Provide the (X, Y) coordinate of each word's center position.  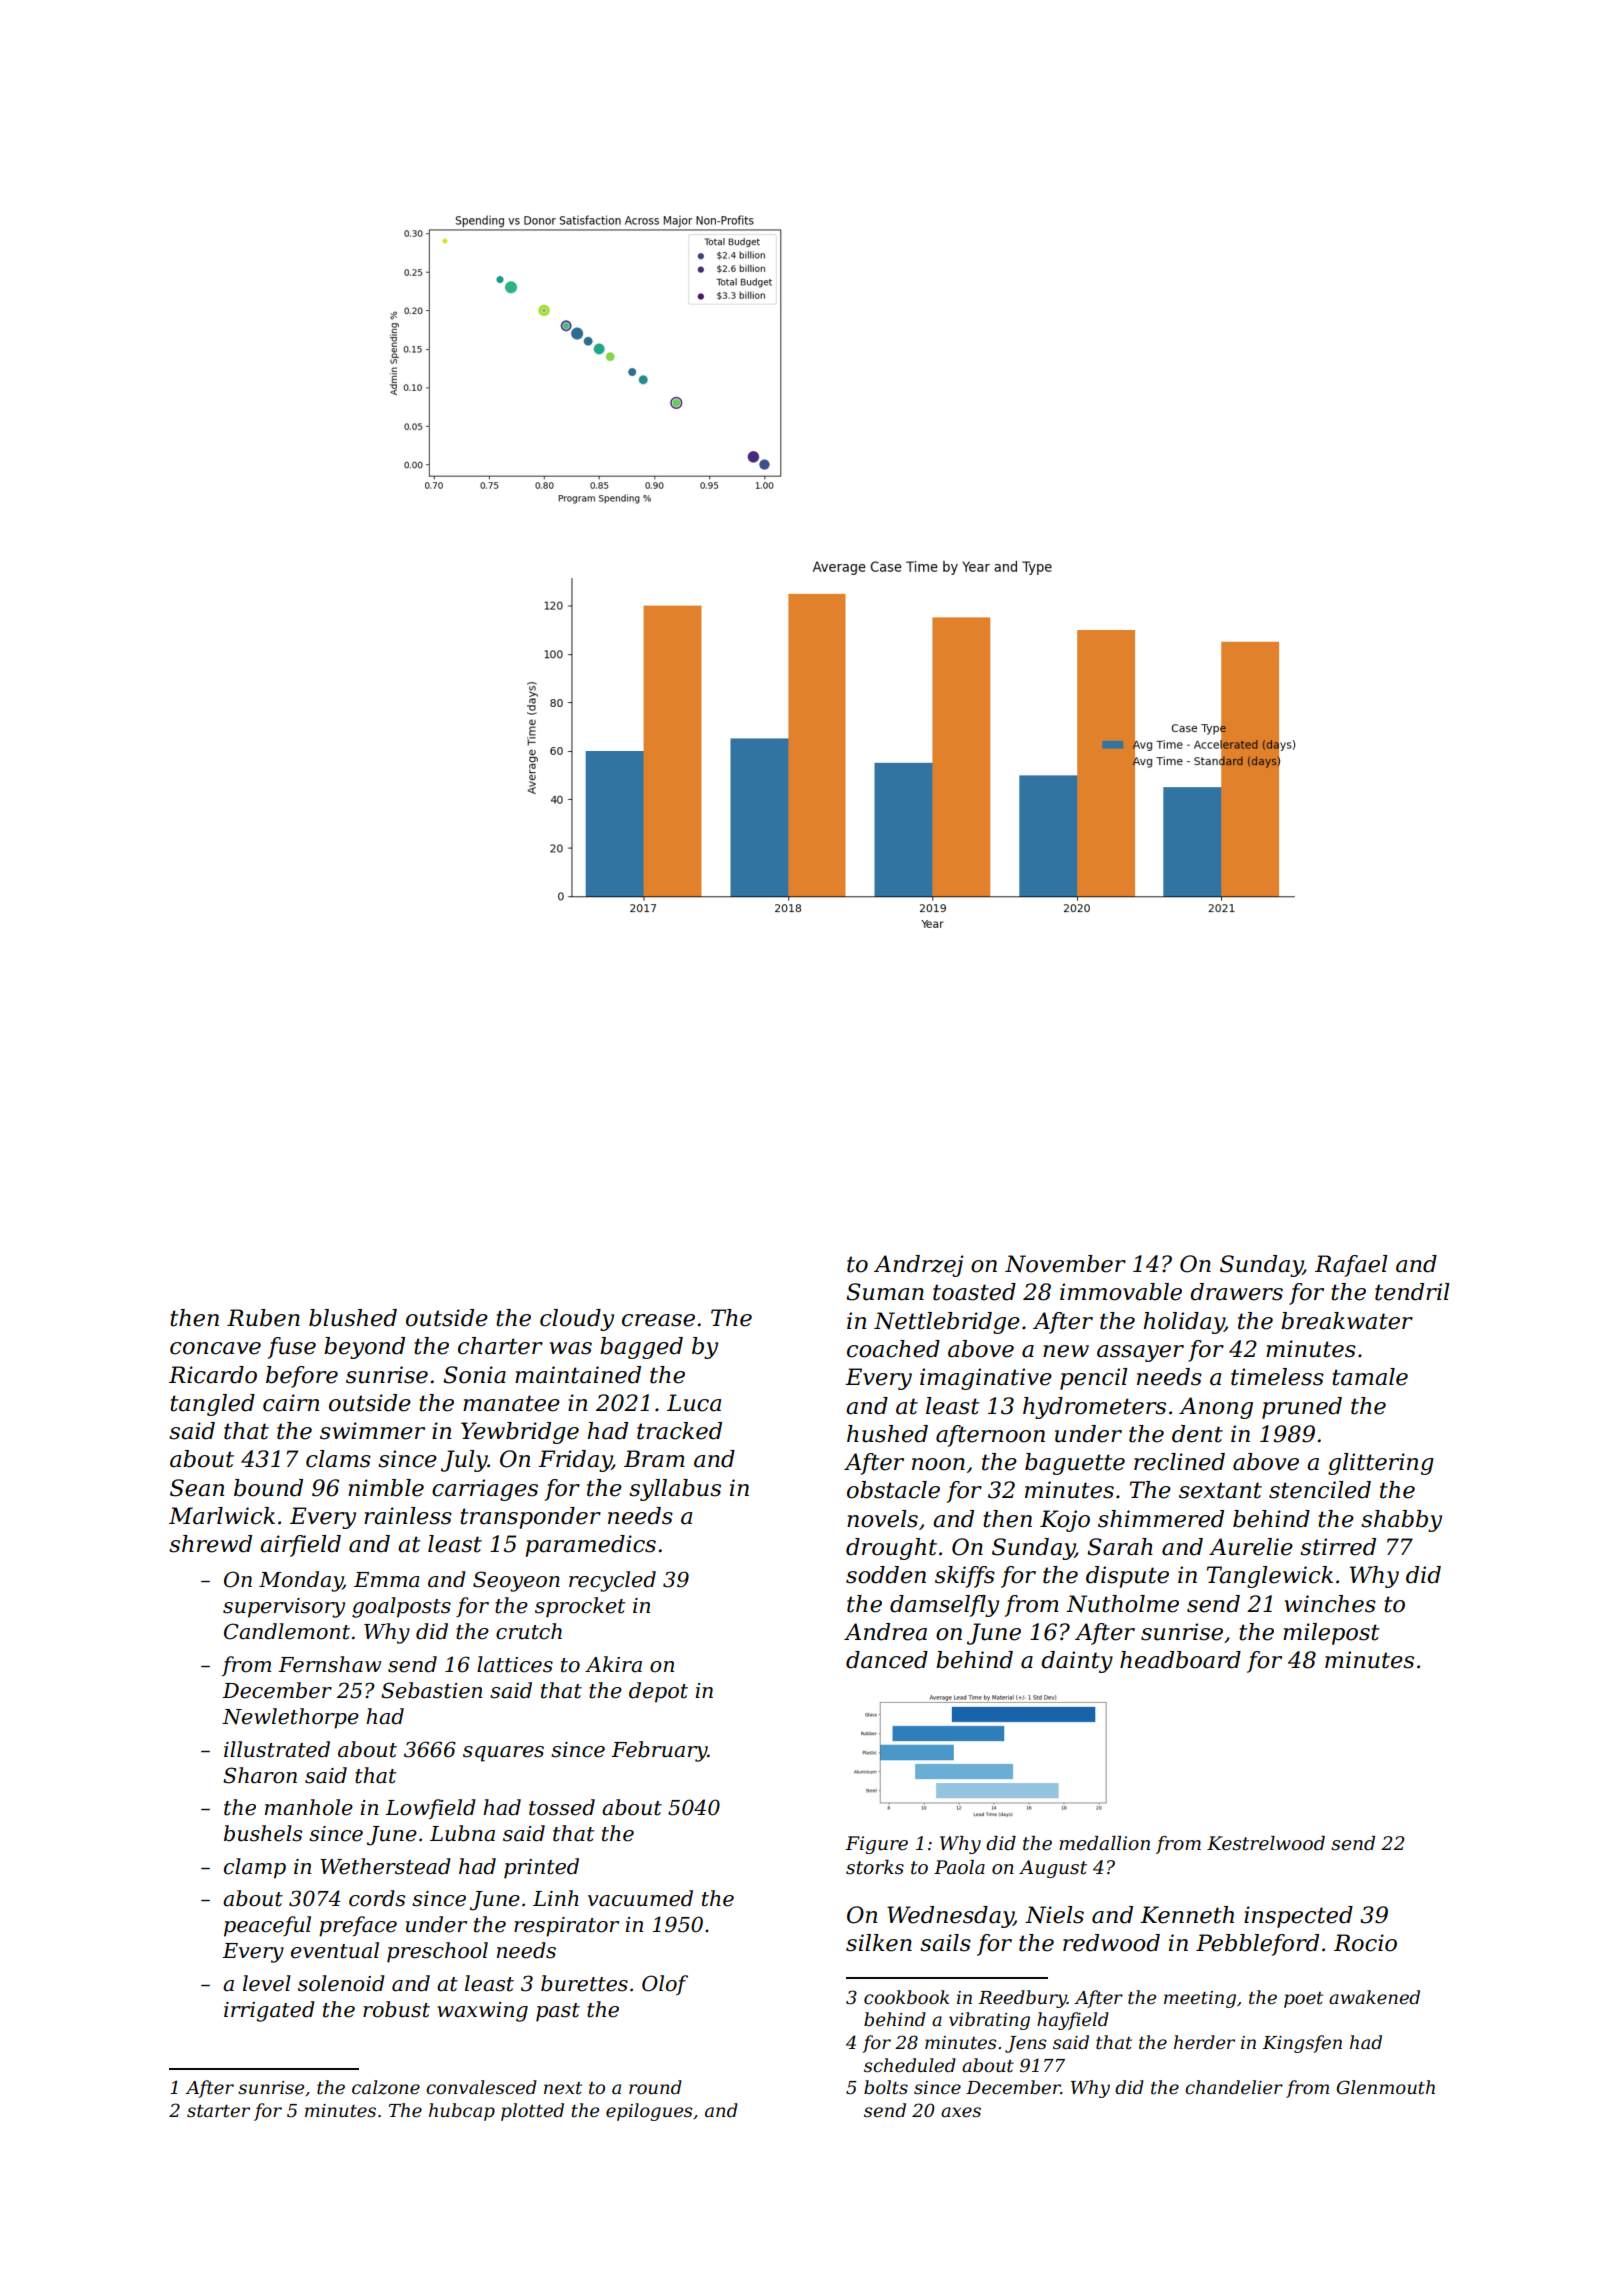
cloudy (577, 1320)
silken (879, 1943)
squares (503, 1754)
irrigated (269, 2011)
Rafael (1351, 1266)
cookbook (906, 1997)
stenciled (1320, 1490)
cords (377, 1898)
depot (658, 1692)
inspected (1298, 1917)
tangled (212, 1405)
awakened (1374, 1997)
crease (658, 1320)
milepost (1331, 1634)
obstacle (893, 1490)
